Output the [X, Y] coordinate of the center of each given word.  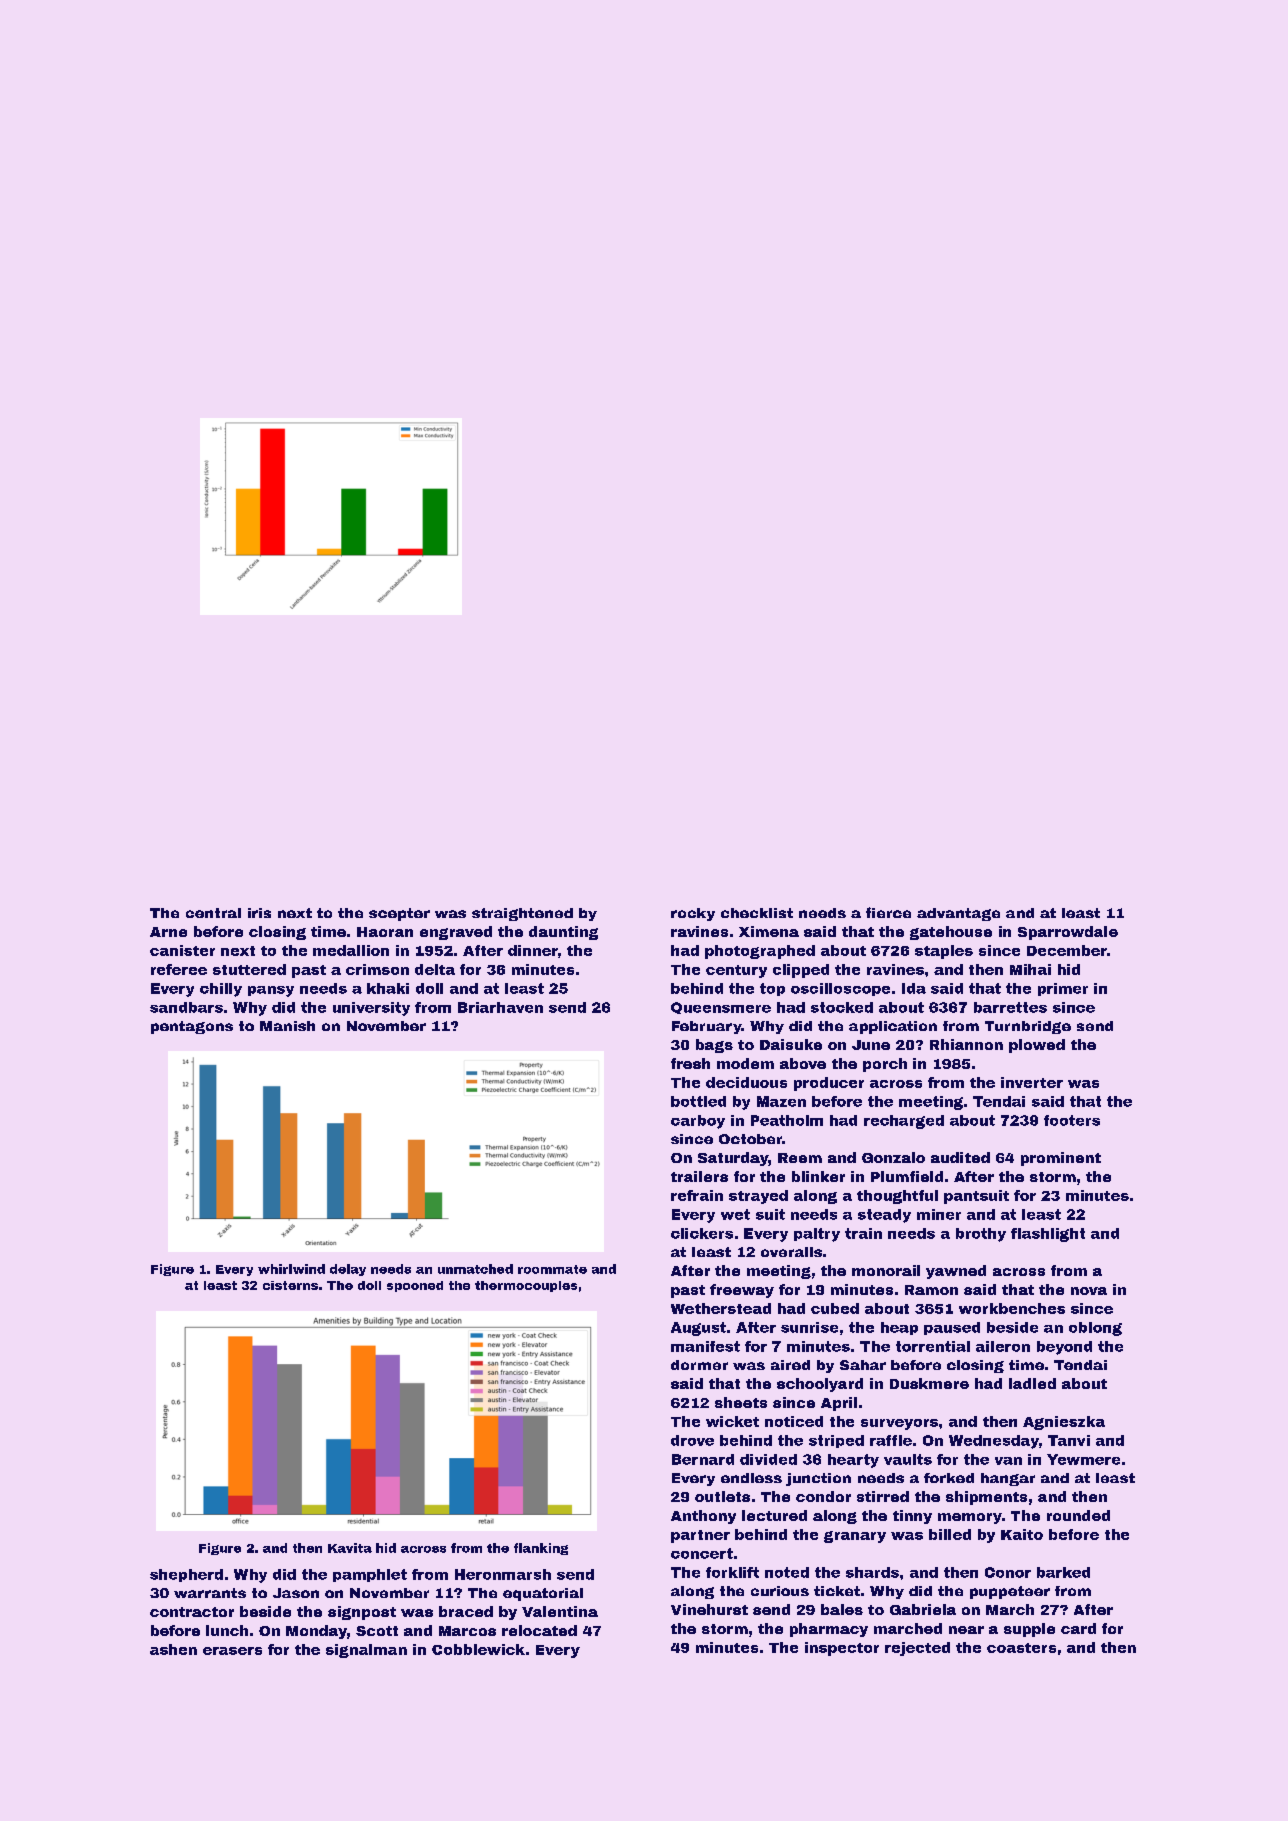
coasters [1021, 1648]
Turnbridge [1028, 1027]
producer [829, 1084]
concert [702, 1553]
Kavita [350, 1548]
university [371, 1009]
